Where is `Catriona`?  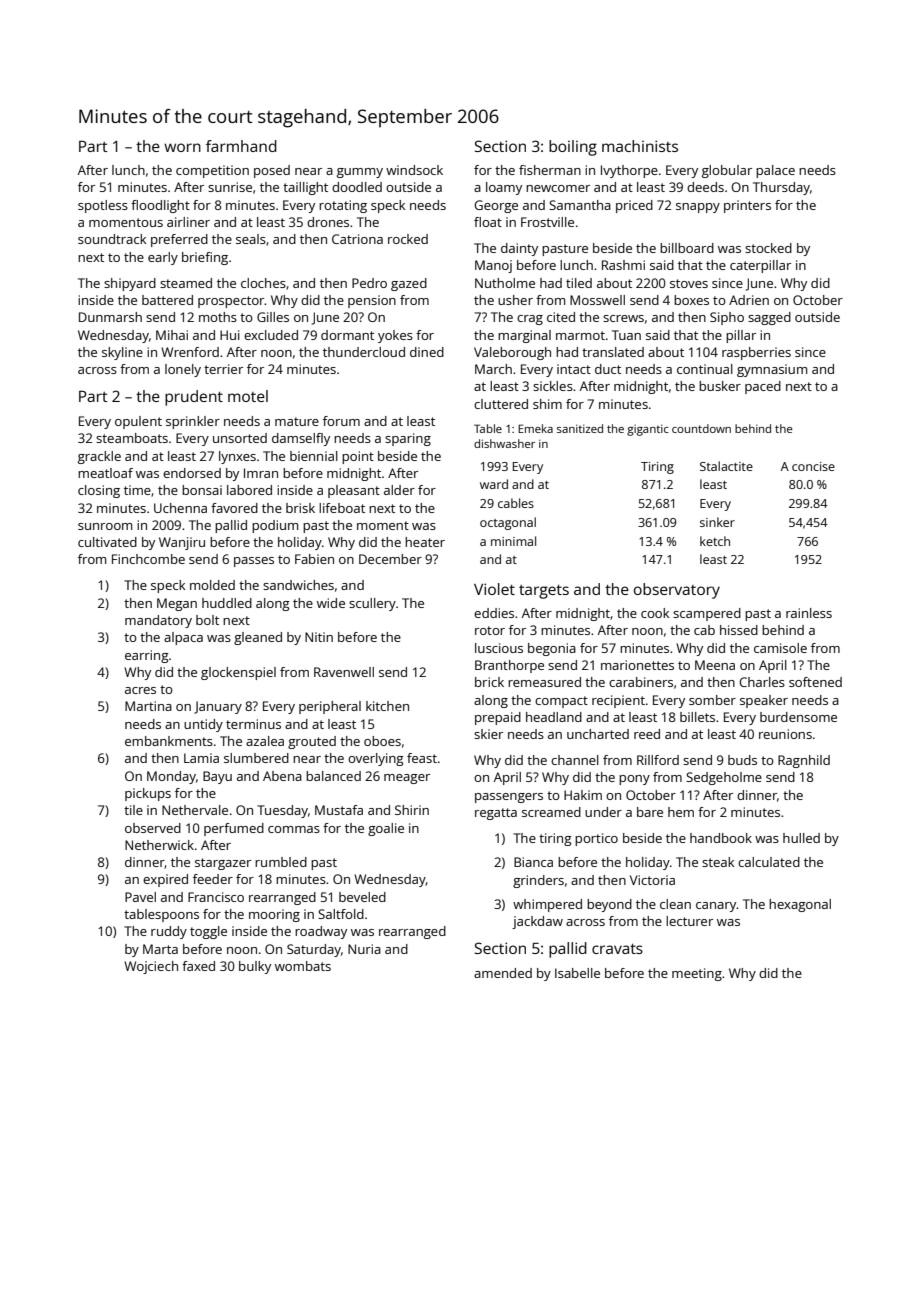
Catriona is located at coordinates (357, 239).
